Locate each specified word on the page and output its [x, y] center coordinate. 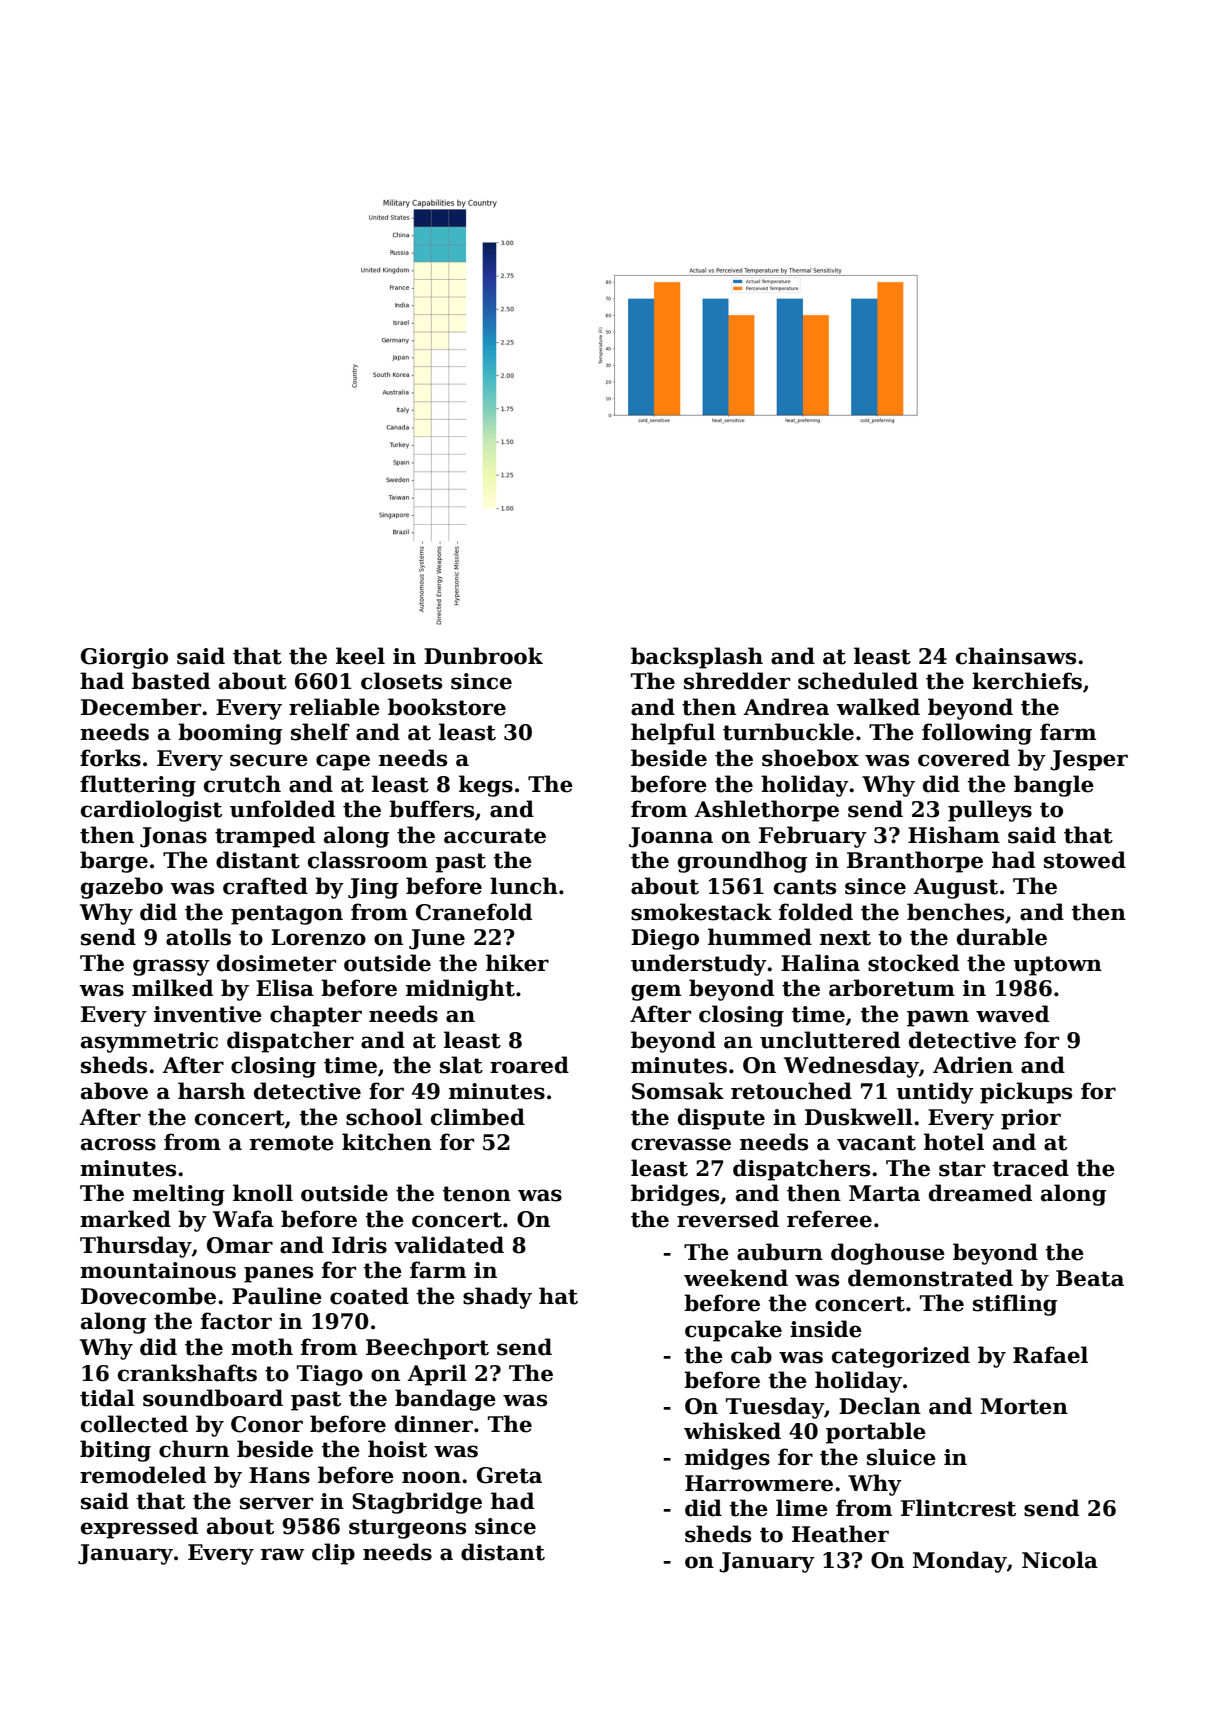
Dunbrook [483, 656]
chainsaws [1016, 656]
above [114, 1091]
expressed [139, 1528]
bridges [675, 1195]
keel [360, 656]
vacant [876, 1143]
